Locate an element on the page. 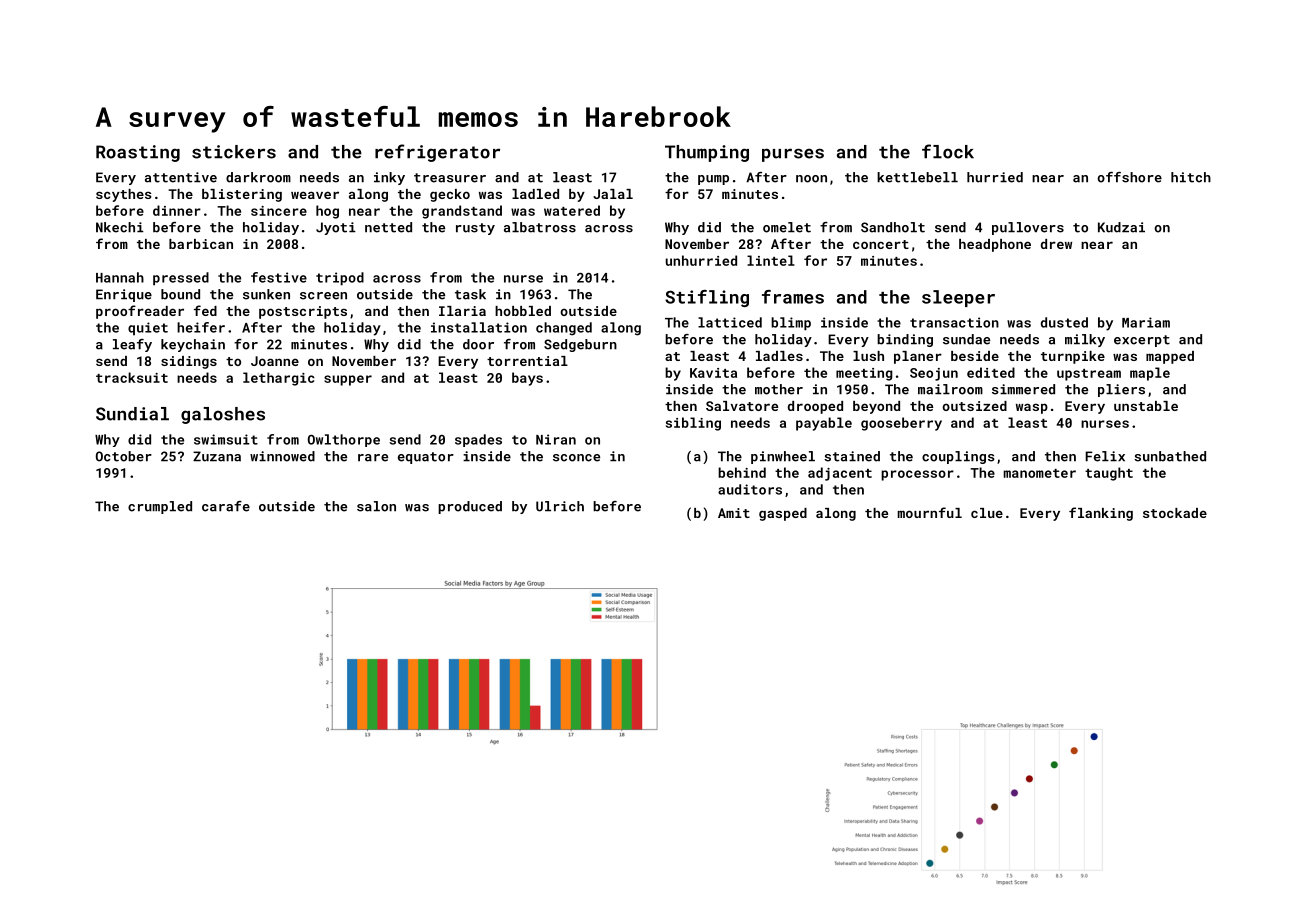 This document has width=1308, height=924. unstable is located at coordinates (1146, 406).
